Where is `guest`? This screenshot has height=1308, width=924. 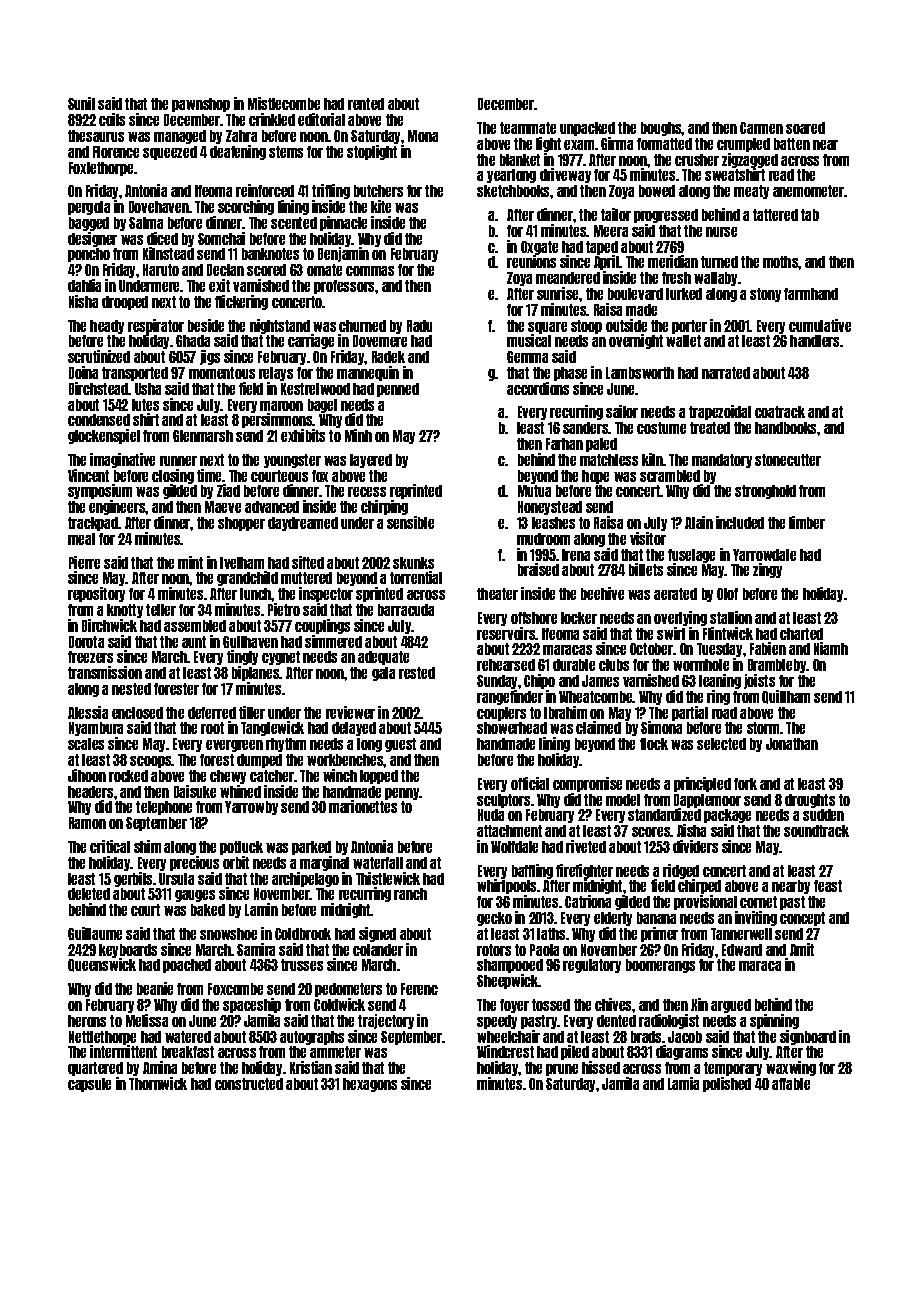 guest is located at coordinates (400, 745).
